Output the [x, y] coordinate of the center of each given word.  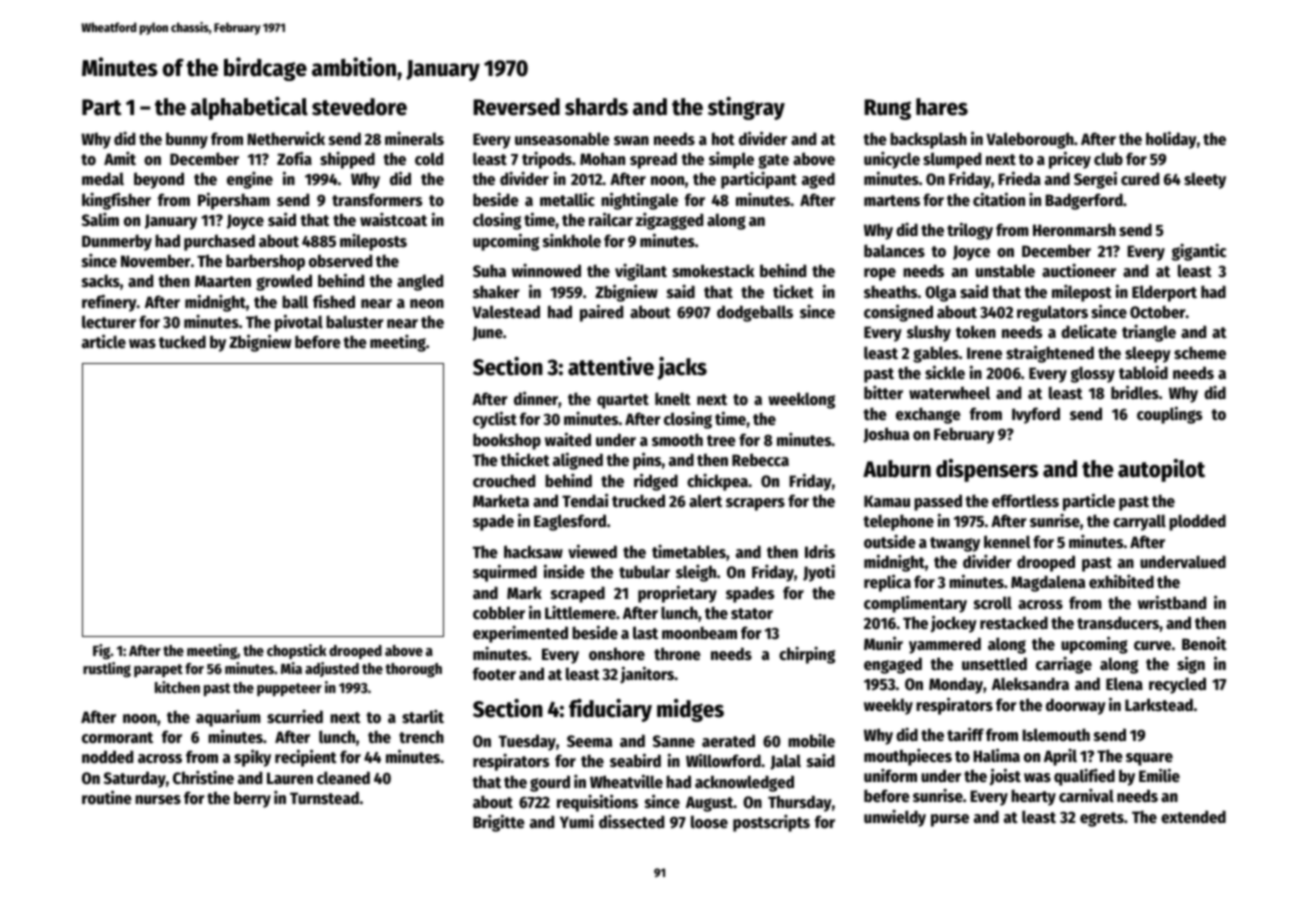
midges [690, 710]
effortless [1025, 501]
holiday [1171, 140]
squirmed [505, 573]
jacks [682, 368]
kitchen [177, 687]
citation [999, 199]
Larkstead [1159, 705]
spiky [252, 758]
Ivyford [1036, 415]
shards [596, 107]
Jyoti [819, 573]
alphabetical [249, 108]
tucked [182, 342]
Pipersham [234, 201]
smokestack [713, 271]
